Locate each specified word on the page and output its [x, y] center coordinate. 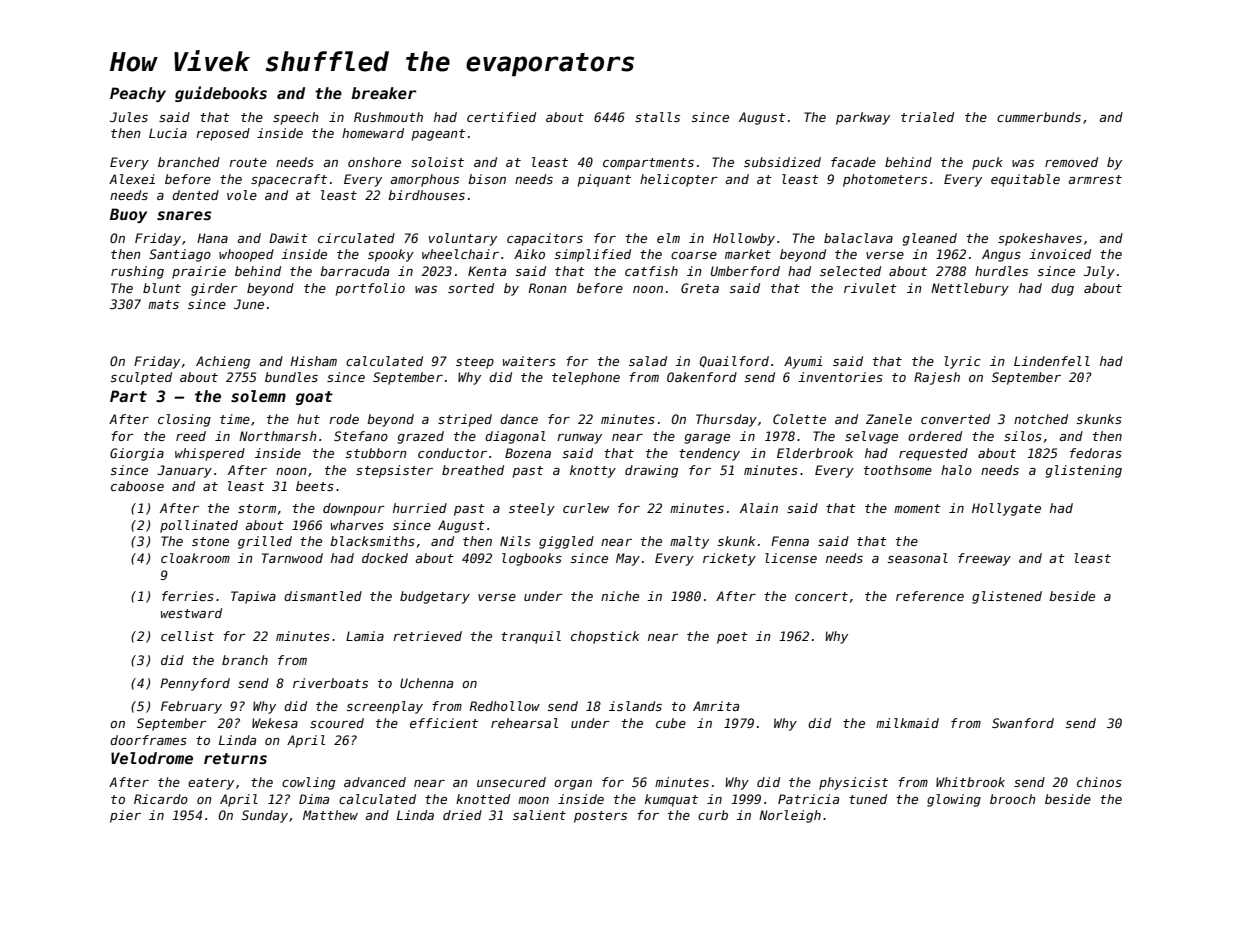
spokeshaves [1040, 239]
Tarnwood [292, 558]
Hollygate [1006, 509]
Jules [129, 117]
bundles [291, 377]
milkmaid [907, 723]
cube [671, 723]
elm [668, 238]
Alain [759, 508]
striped [465, 420]
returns [235, 758]
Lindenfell [1052, 361]
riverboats [330, 683]
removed [1071, 162]
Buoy [128, 215]
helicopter [679, 180]
